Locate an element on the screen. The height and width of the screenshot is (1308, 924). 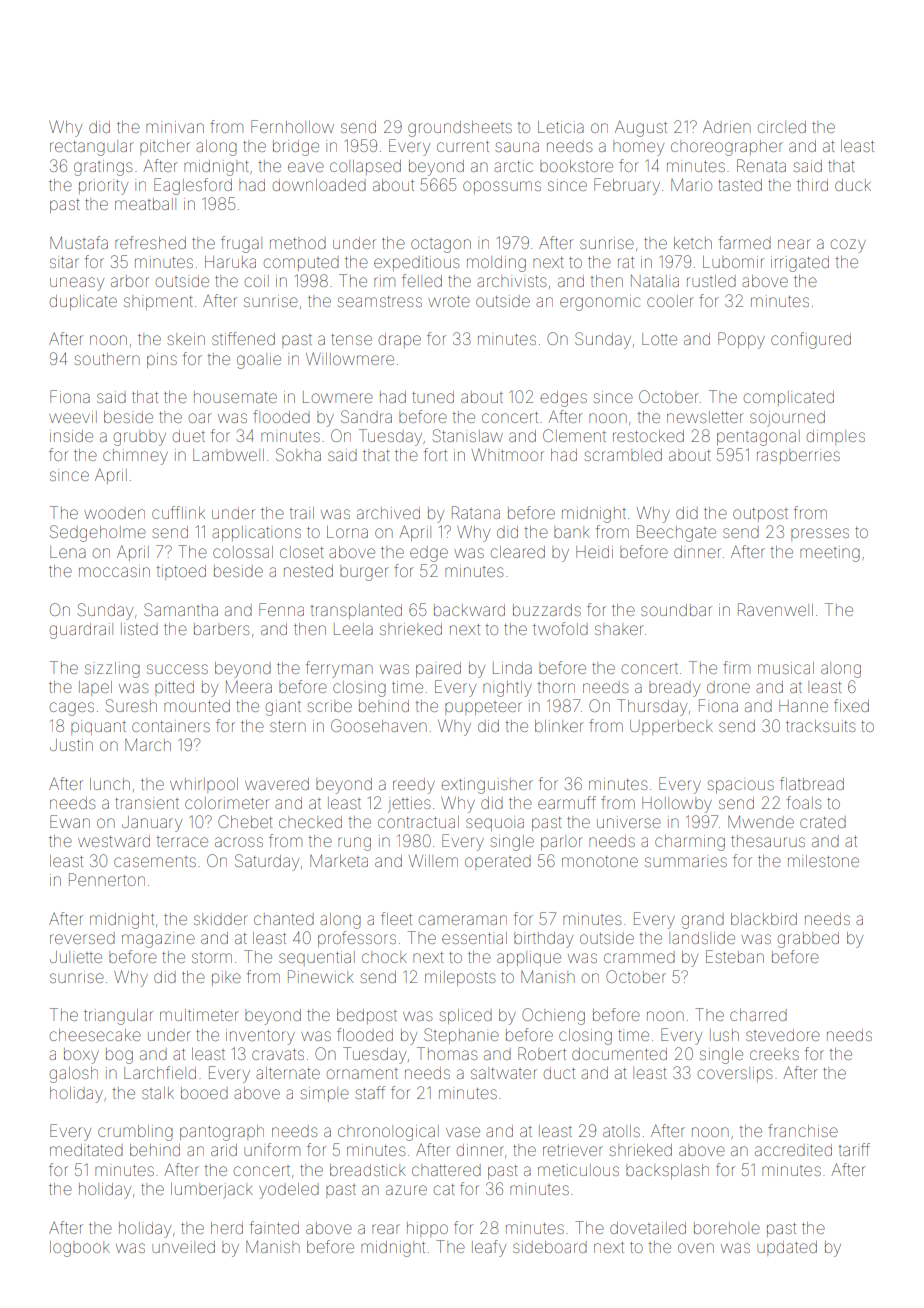
coverslips is located at coordinates (735, 1074).
